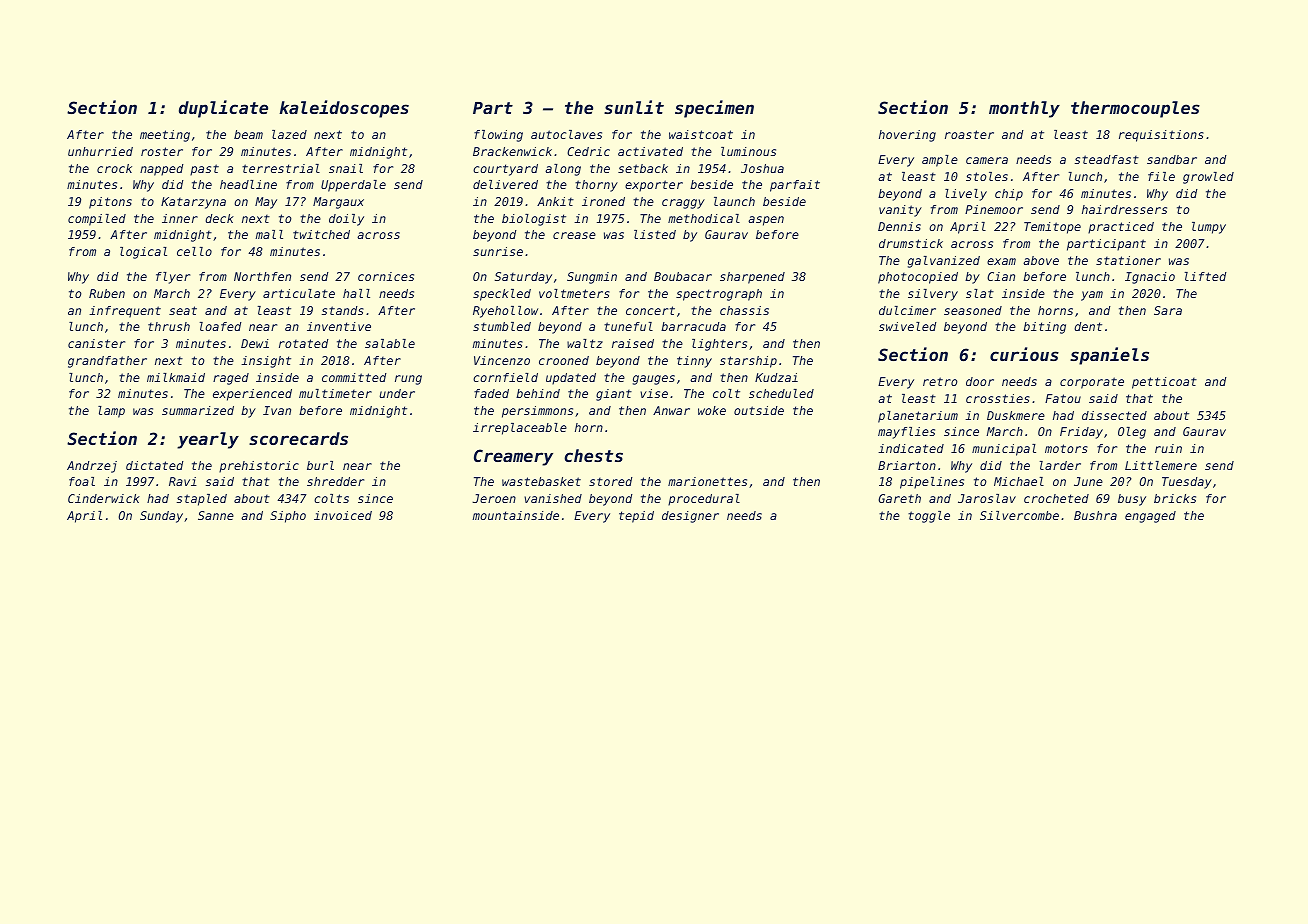 The width and height of the page is (1308, 924). What do you see at coordinates (534, 220) in the page?
I see `biologist` at bounding box center [534, 220].
